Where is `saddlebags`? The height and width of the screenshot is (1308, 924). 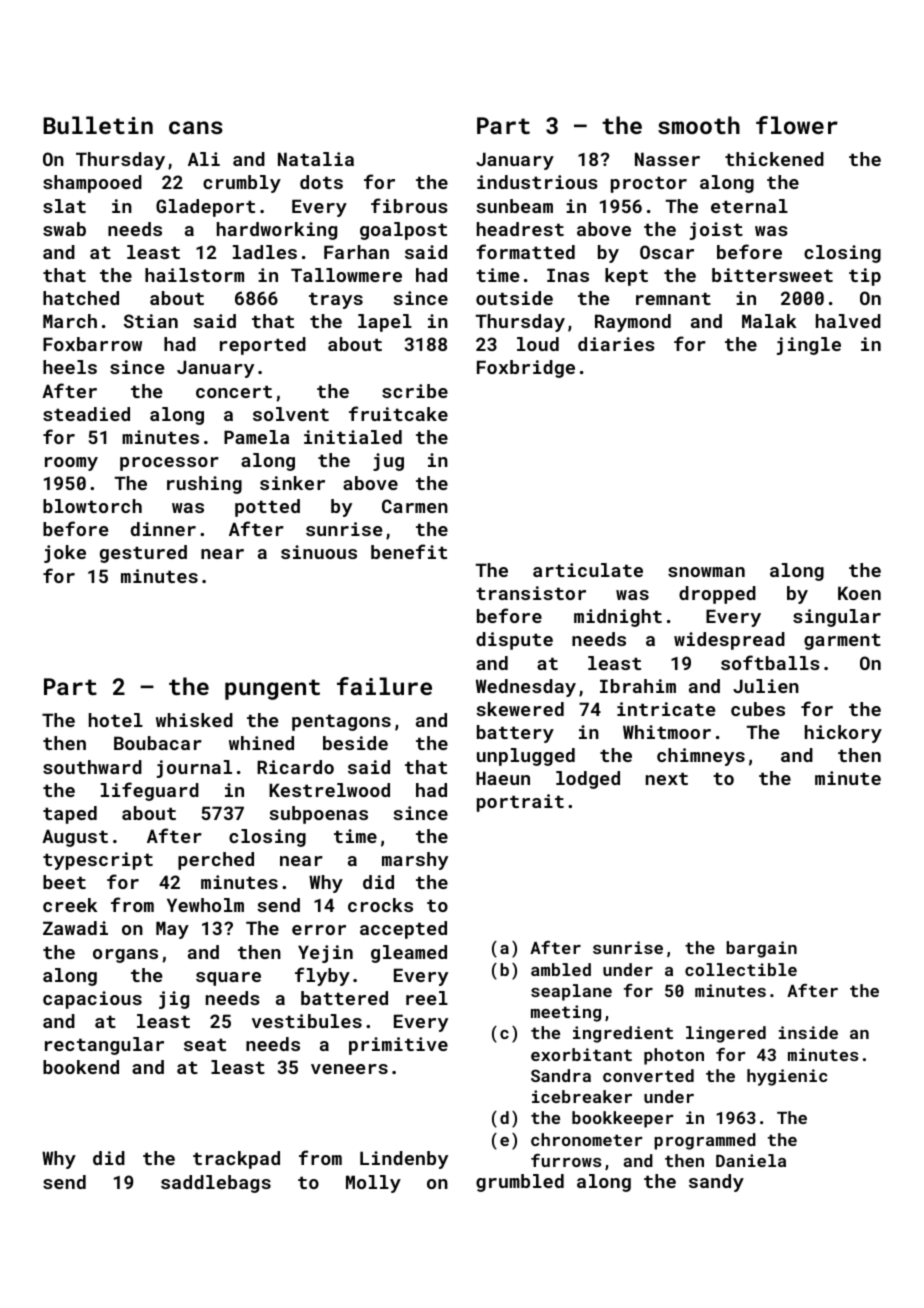
saddlebags is located at coordinates (216, 1184).
